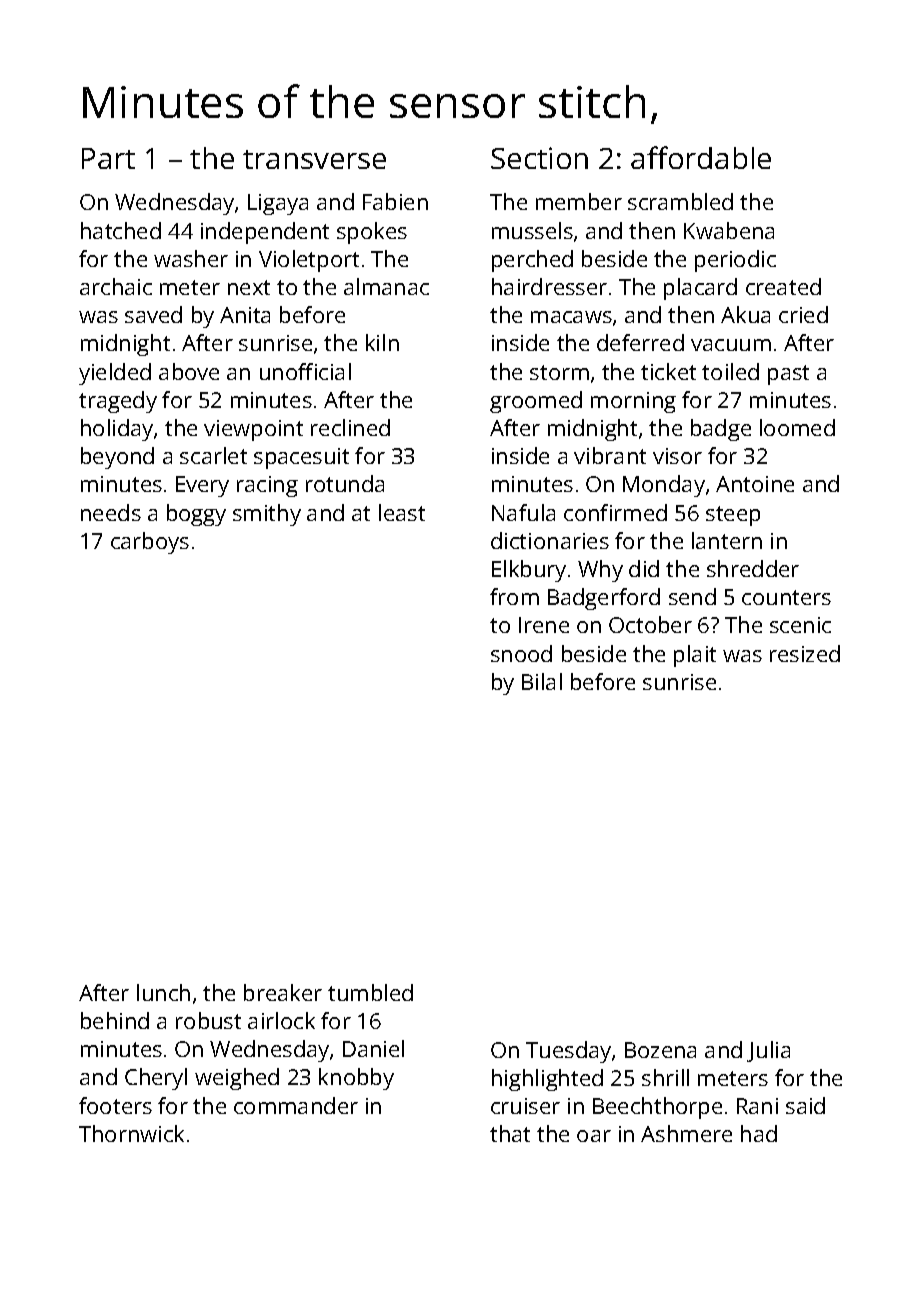 This image has width=924, height=1311. Describe the element at coordinates (402, 512) in the image. I see `least` at that location.
